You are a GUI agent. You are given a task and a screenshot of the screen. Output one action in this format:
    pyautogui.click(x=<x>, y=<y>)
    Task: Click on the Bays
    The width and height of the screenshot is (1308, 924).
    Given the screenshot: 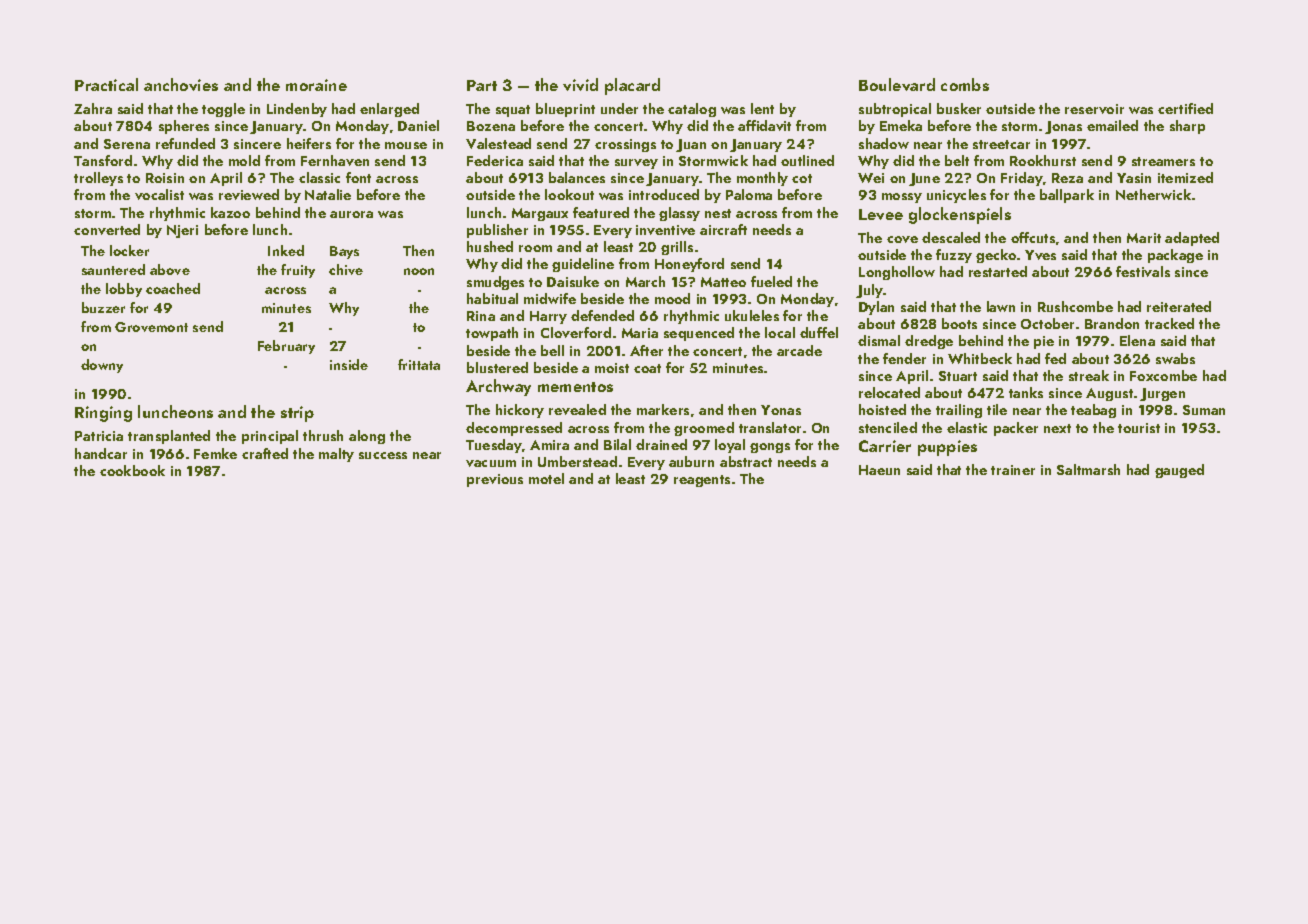 What is the action you would take?
    pyautogui.click(x=344, y=252)
